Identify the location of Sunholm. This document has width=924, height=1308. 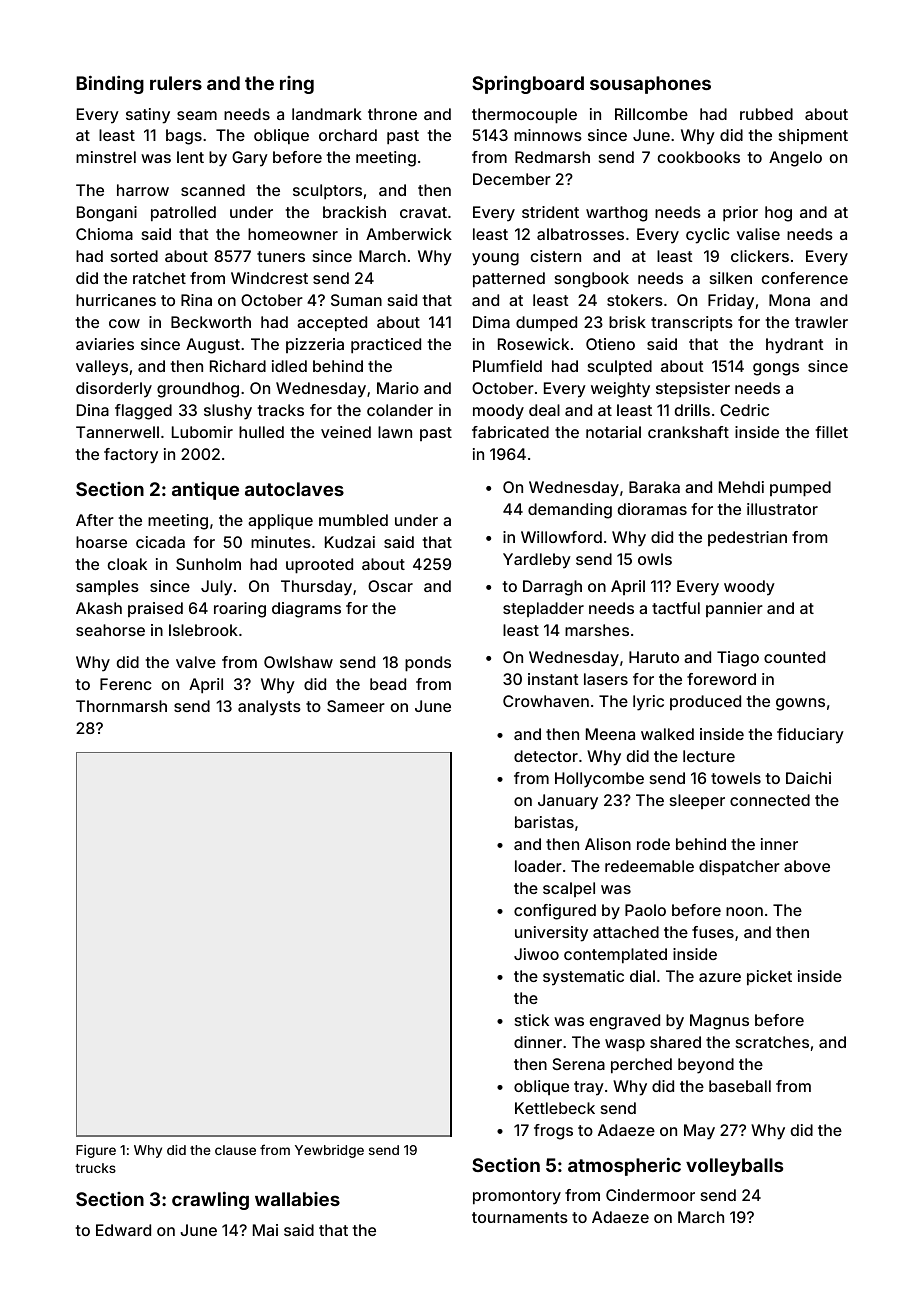
(208, 564).
